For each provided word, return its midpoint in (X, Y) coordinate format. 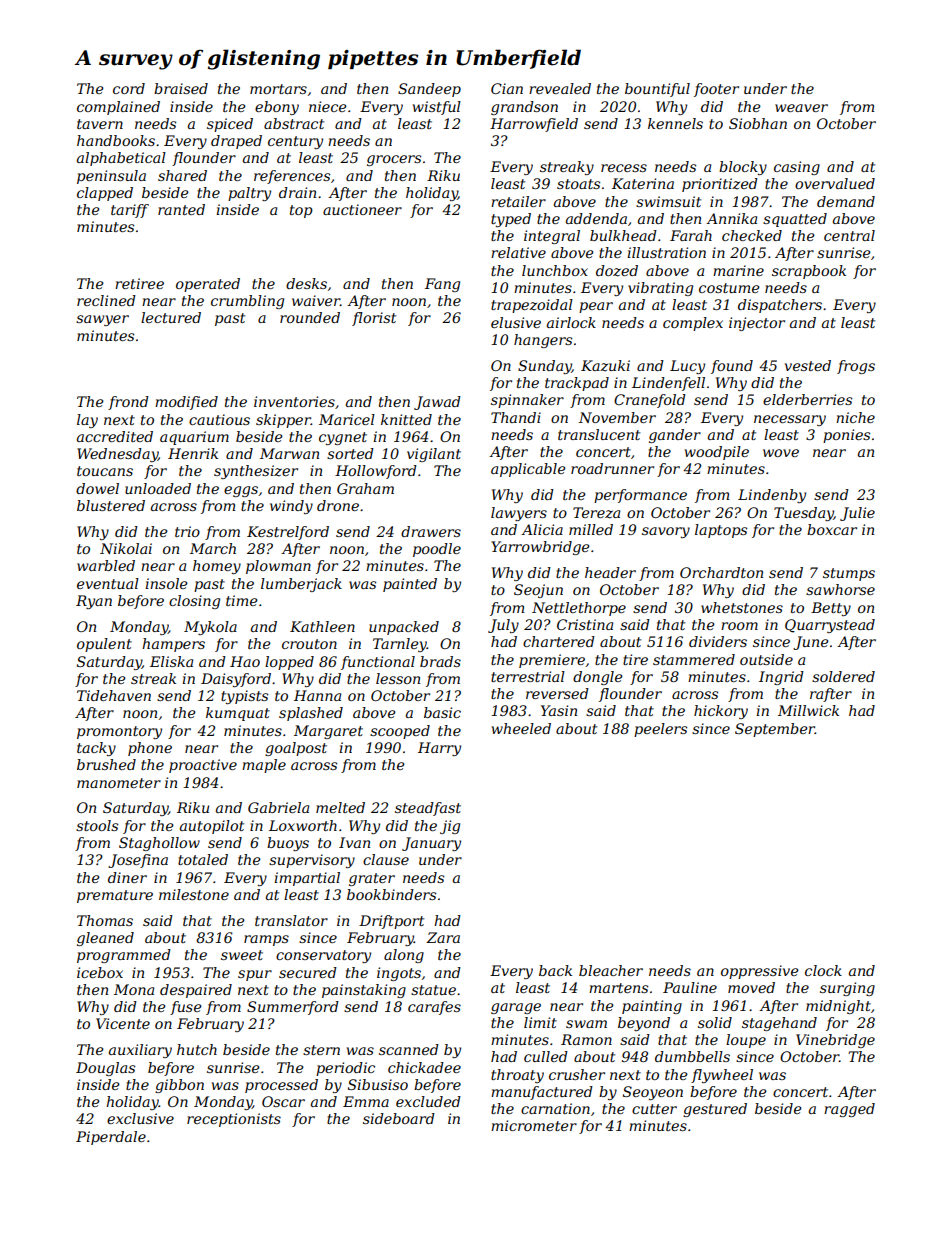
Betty (831, 609)
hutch (197, 1049)
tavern (100, 124)
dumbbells (692, 1056)
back (555, 970)
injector (757, 324)
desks (306, 283)
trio (187, 531)
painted (410, 585)
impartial (307, 879)
